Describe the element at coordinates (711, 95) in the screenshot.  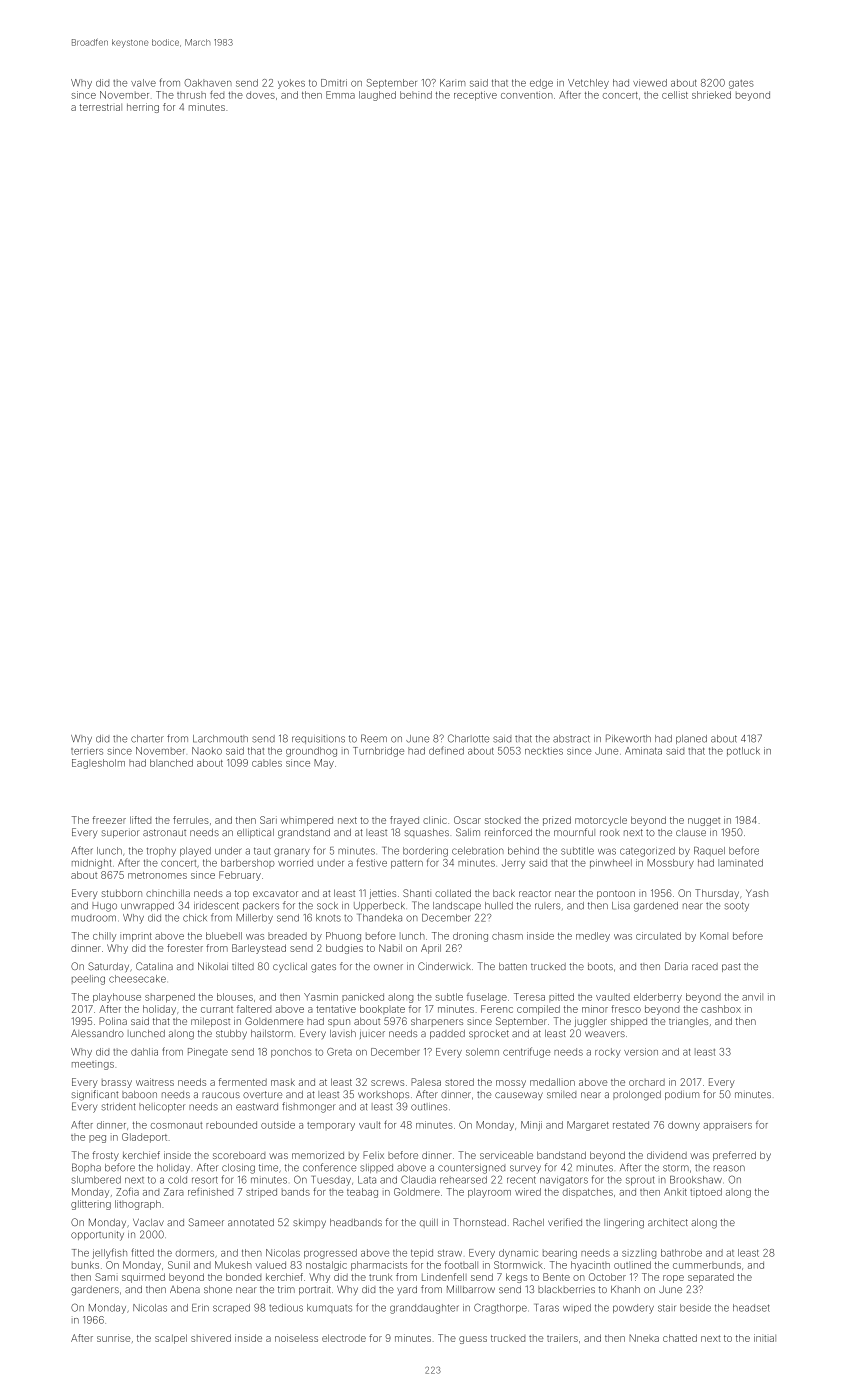
I see `shrieked` at that location.
